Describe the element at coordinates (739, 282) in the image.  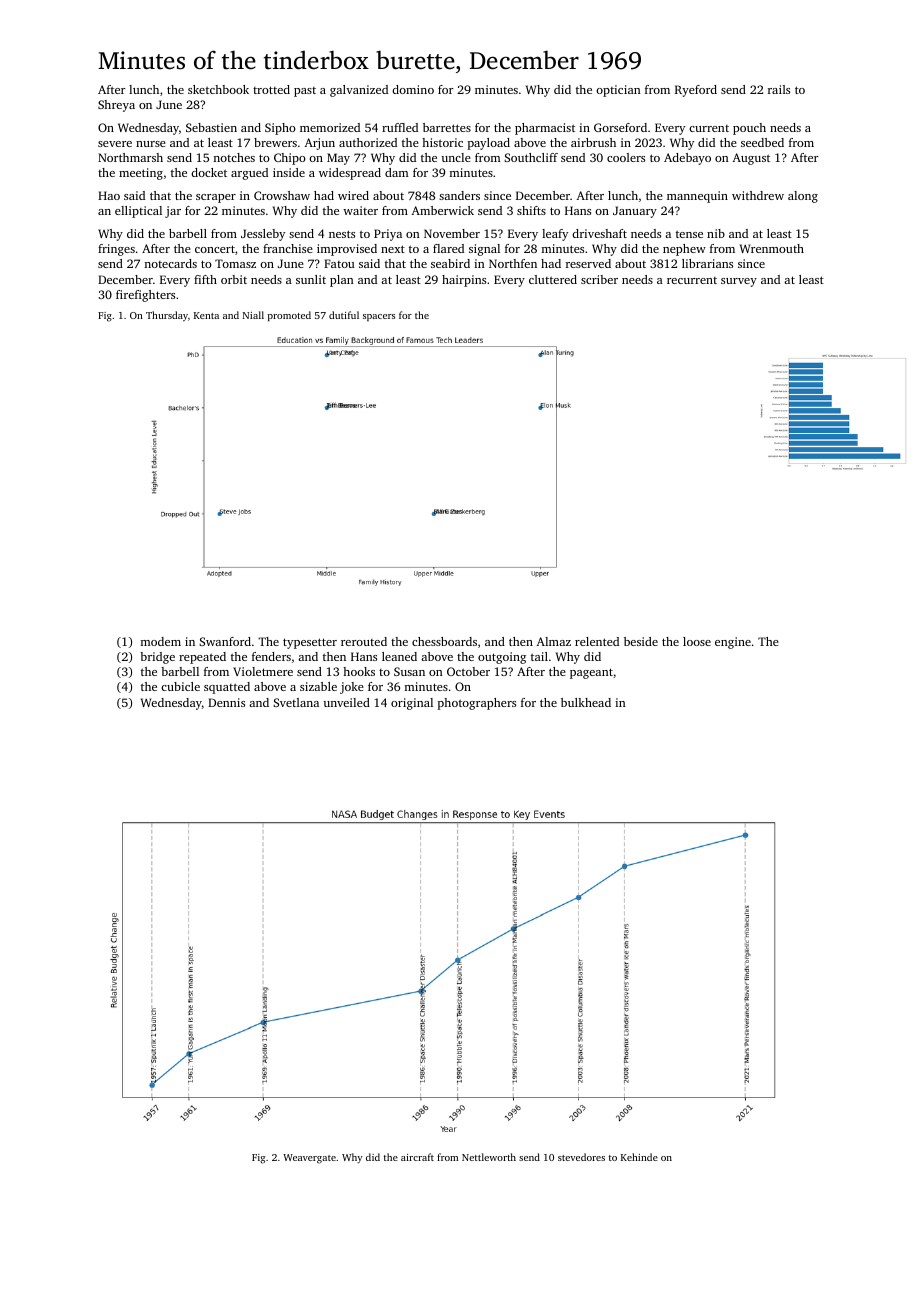
I see `survey` at that location.
